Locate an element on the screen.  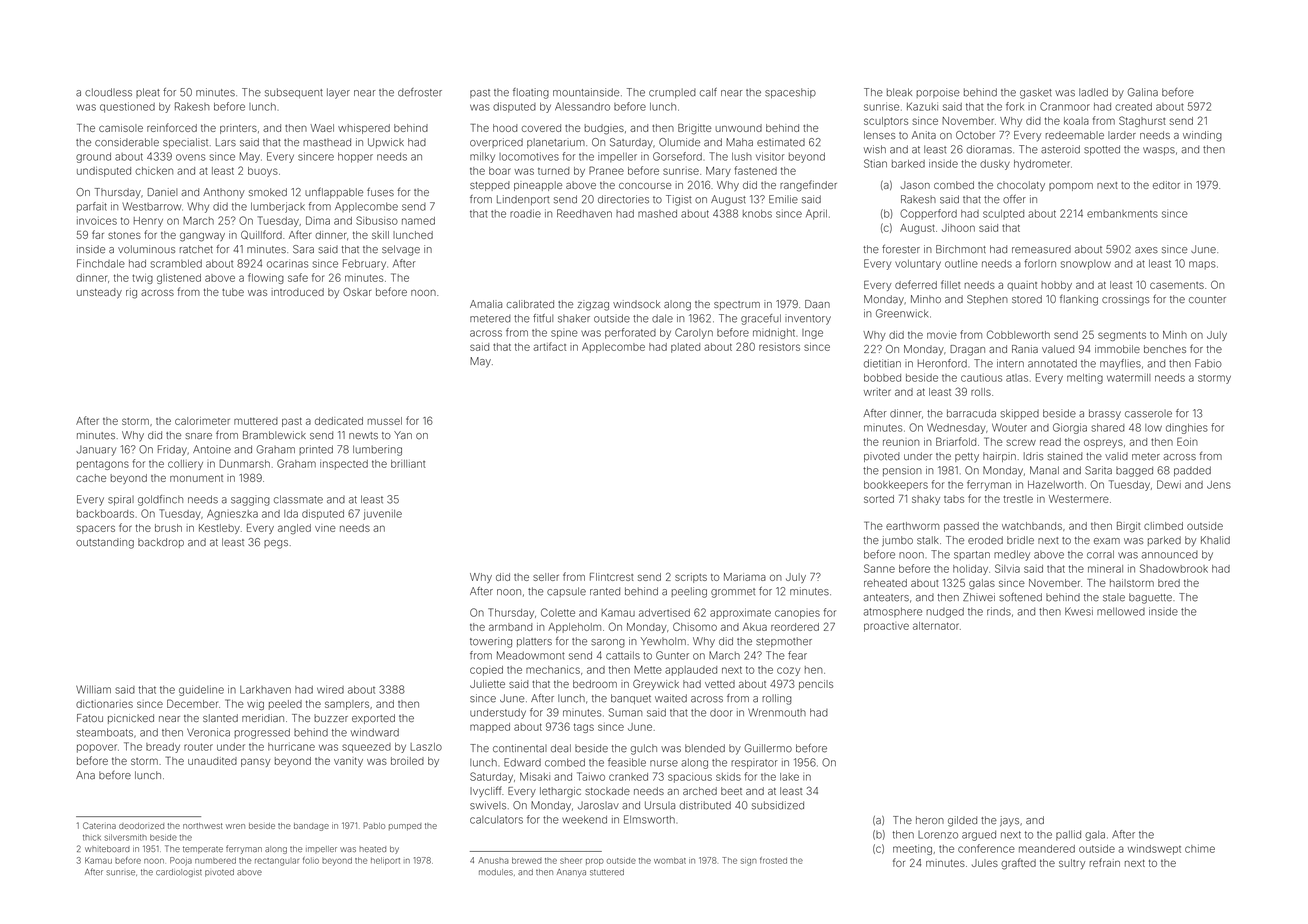
Carolyn is located at coordinates (694, 333).
